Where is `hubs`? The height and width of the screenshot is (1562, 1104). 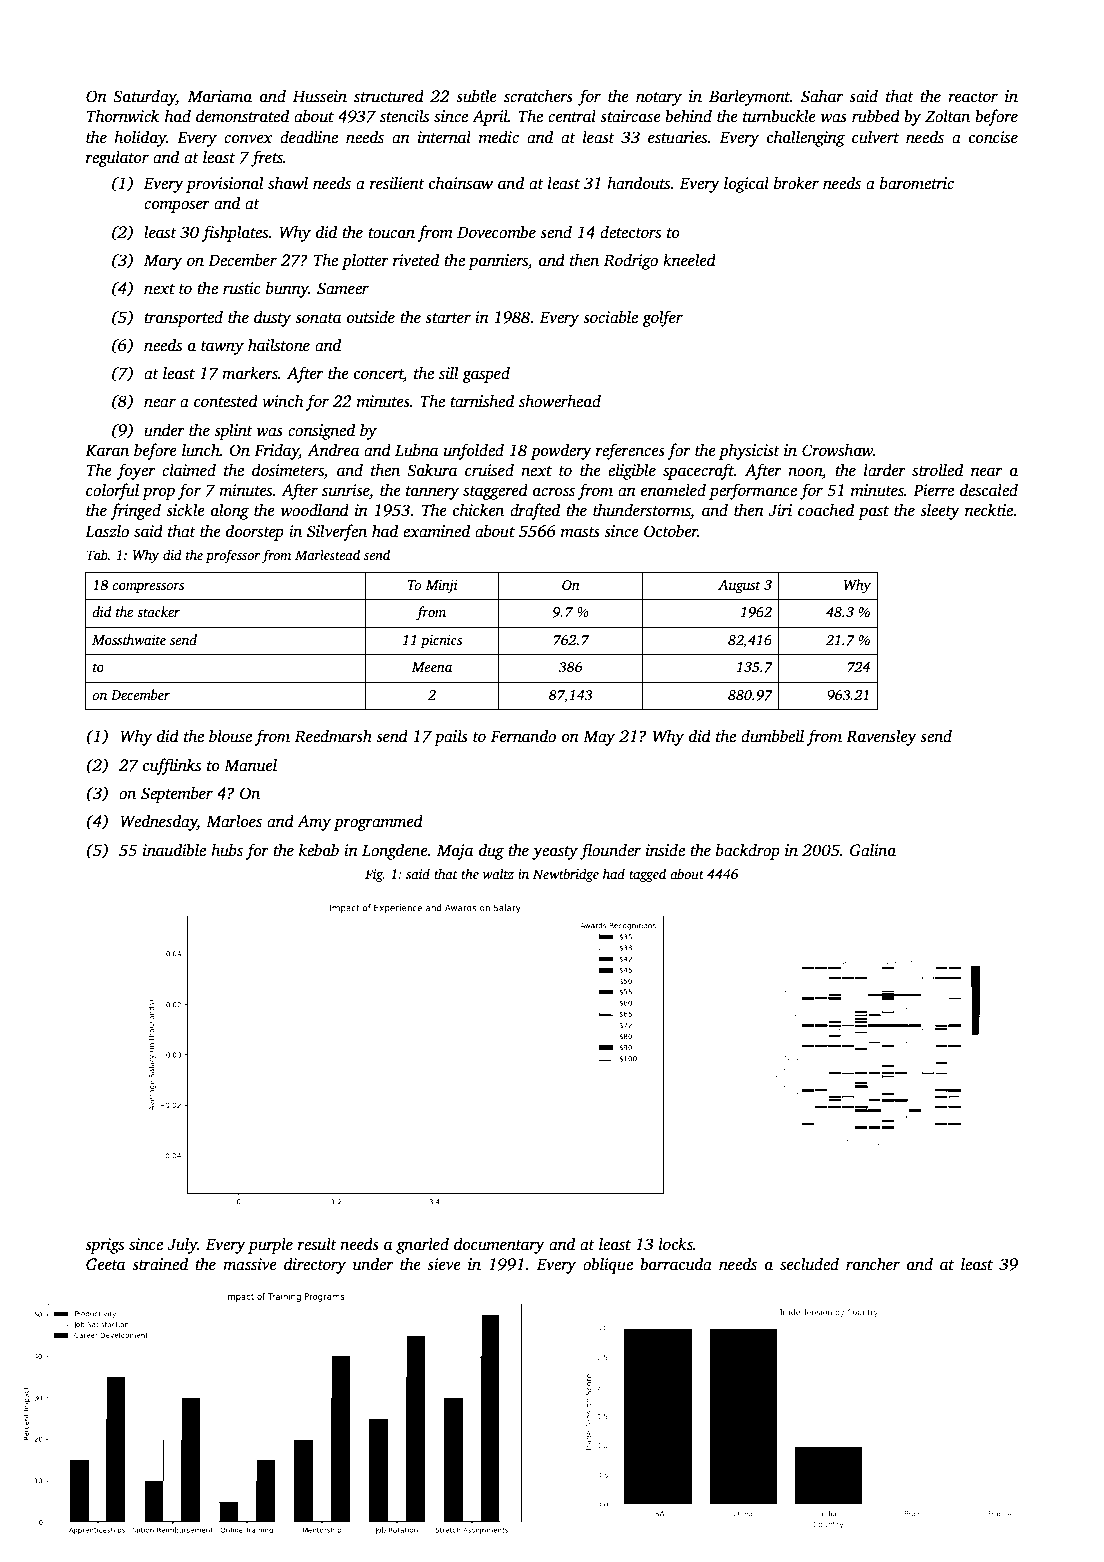 hubs is located at coordinates (227, 850).
